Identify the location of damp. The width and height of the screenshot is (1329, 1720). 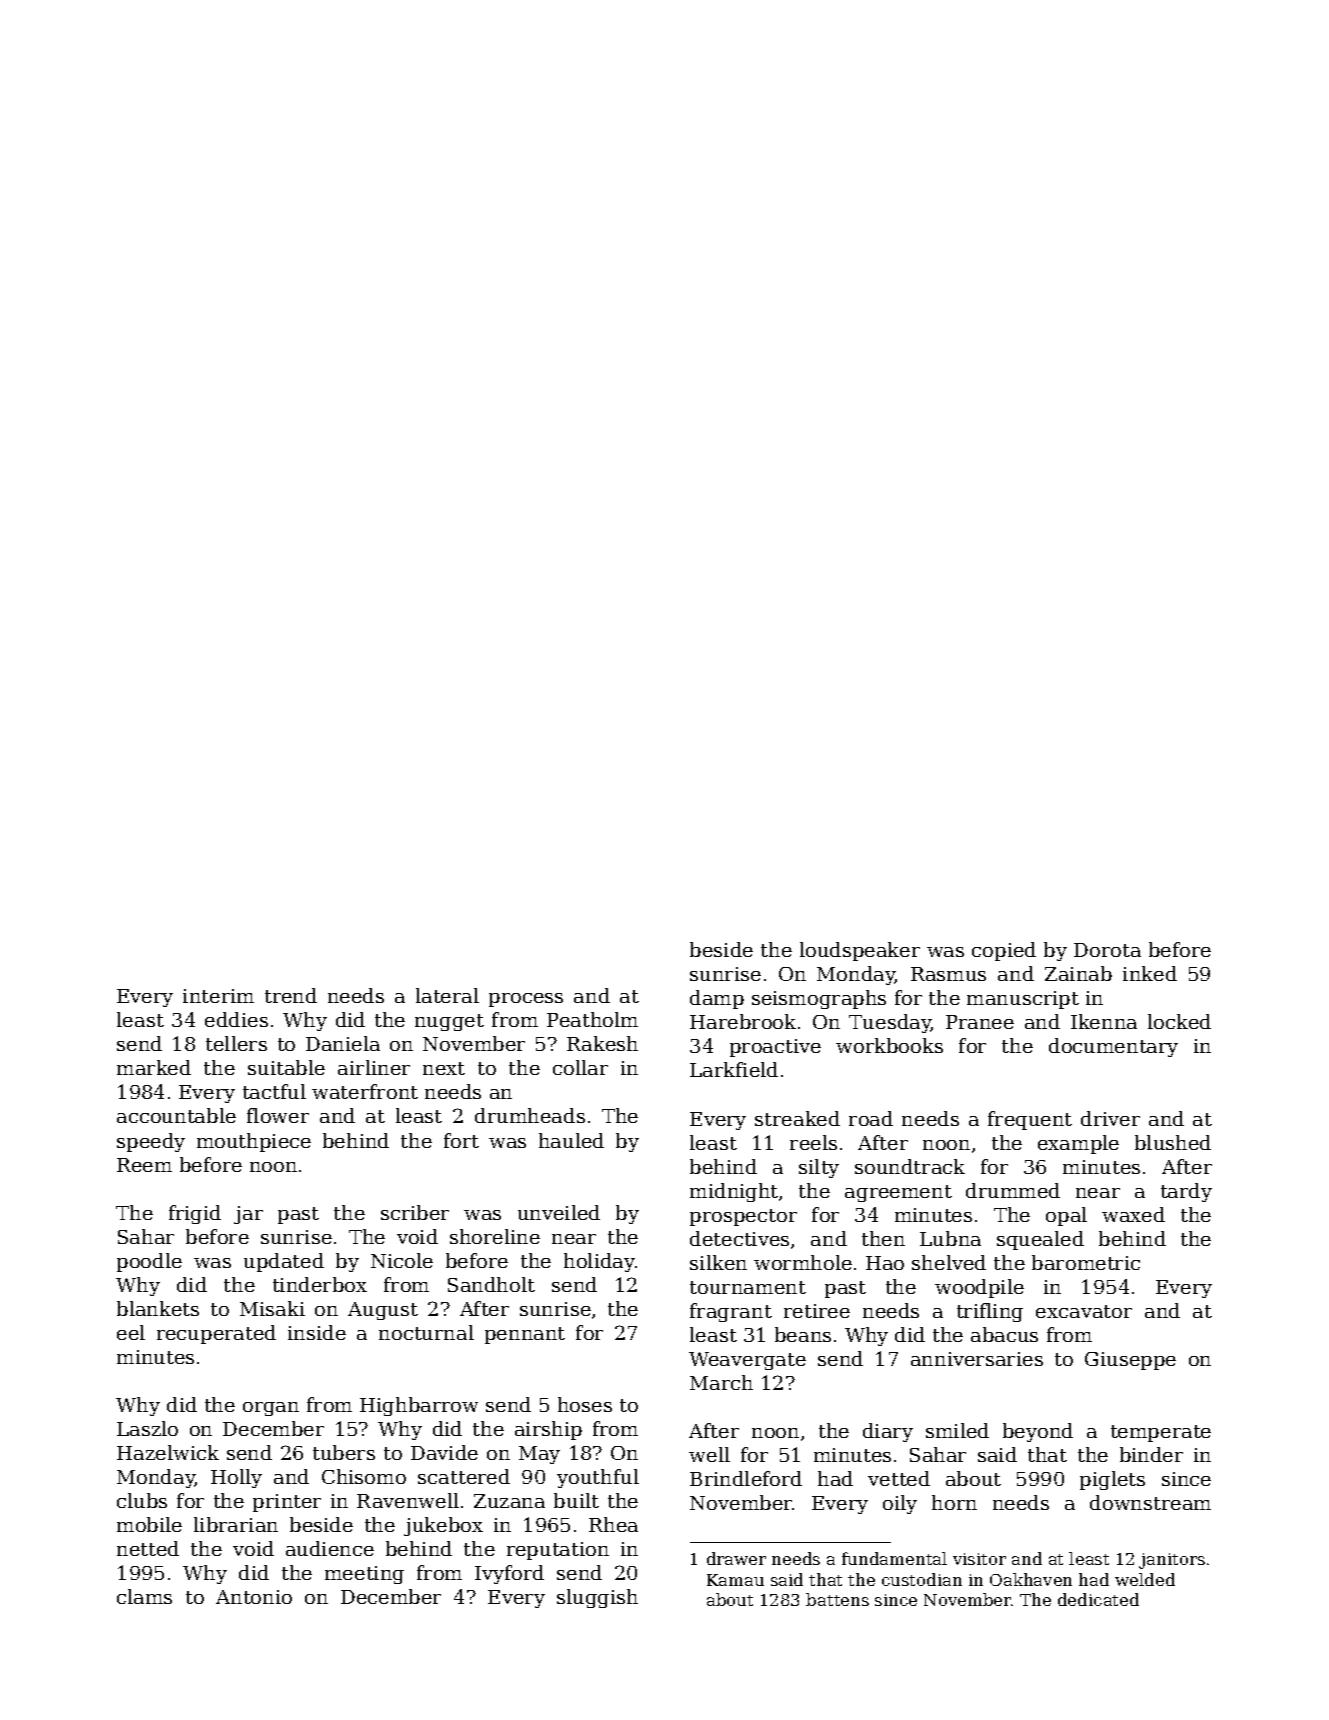
(717, 999).
